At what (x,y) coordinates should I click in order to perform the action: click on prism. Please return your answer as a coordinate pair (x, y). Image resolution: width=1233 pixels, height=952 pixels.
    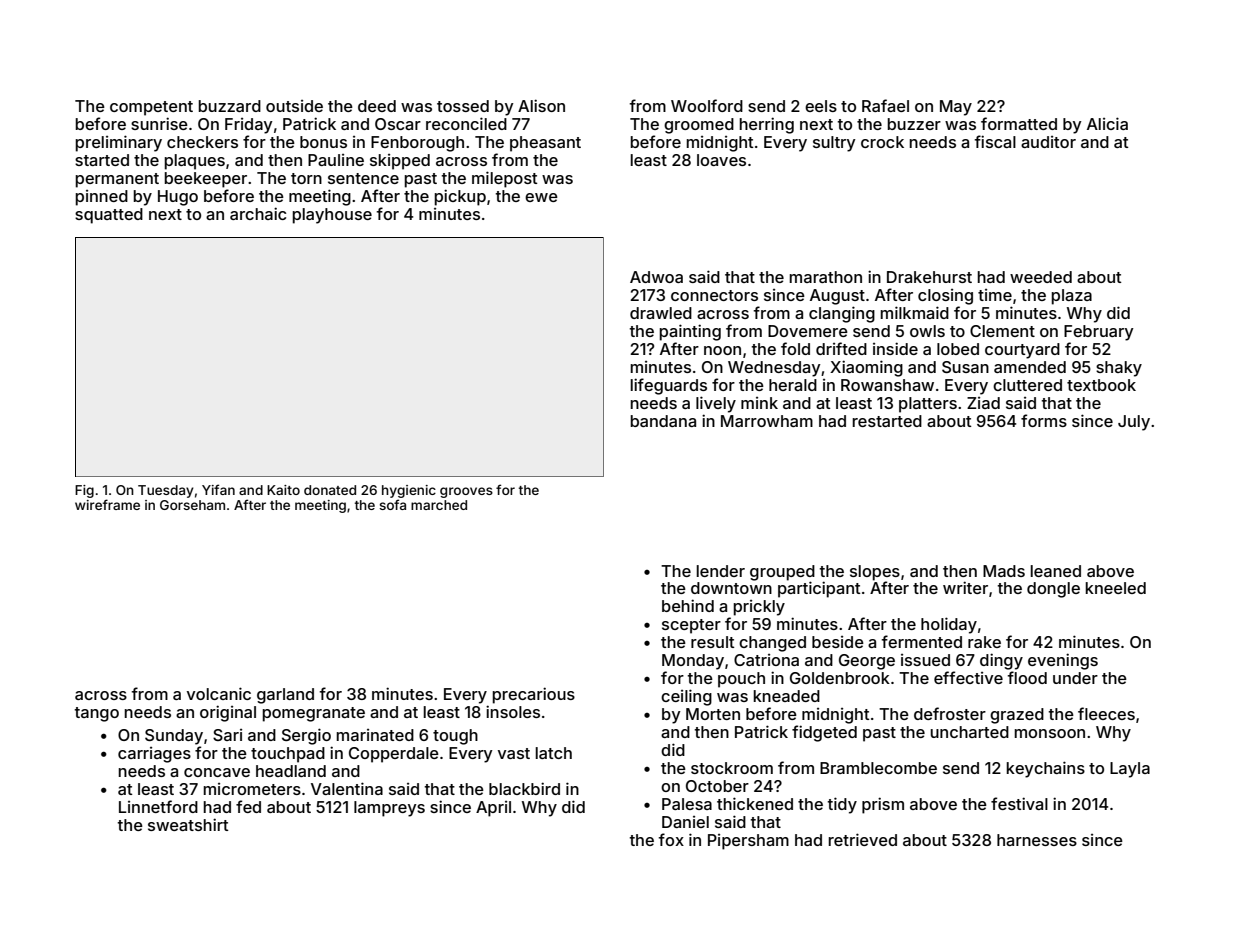
    Looking at the image, I should click on (883, 805).
